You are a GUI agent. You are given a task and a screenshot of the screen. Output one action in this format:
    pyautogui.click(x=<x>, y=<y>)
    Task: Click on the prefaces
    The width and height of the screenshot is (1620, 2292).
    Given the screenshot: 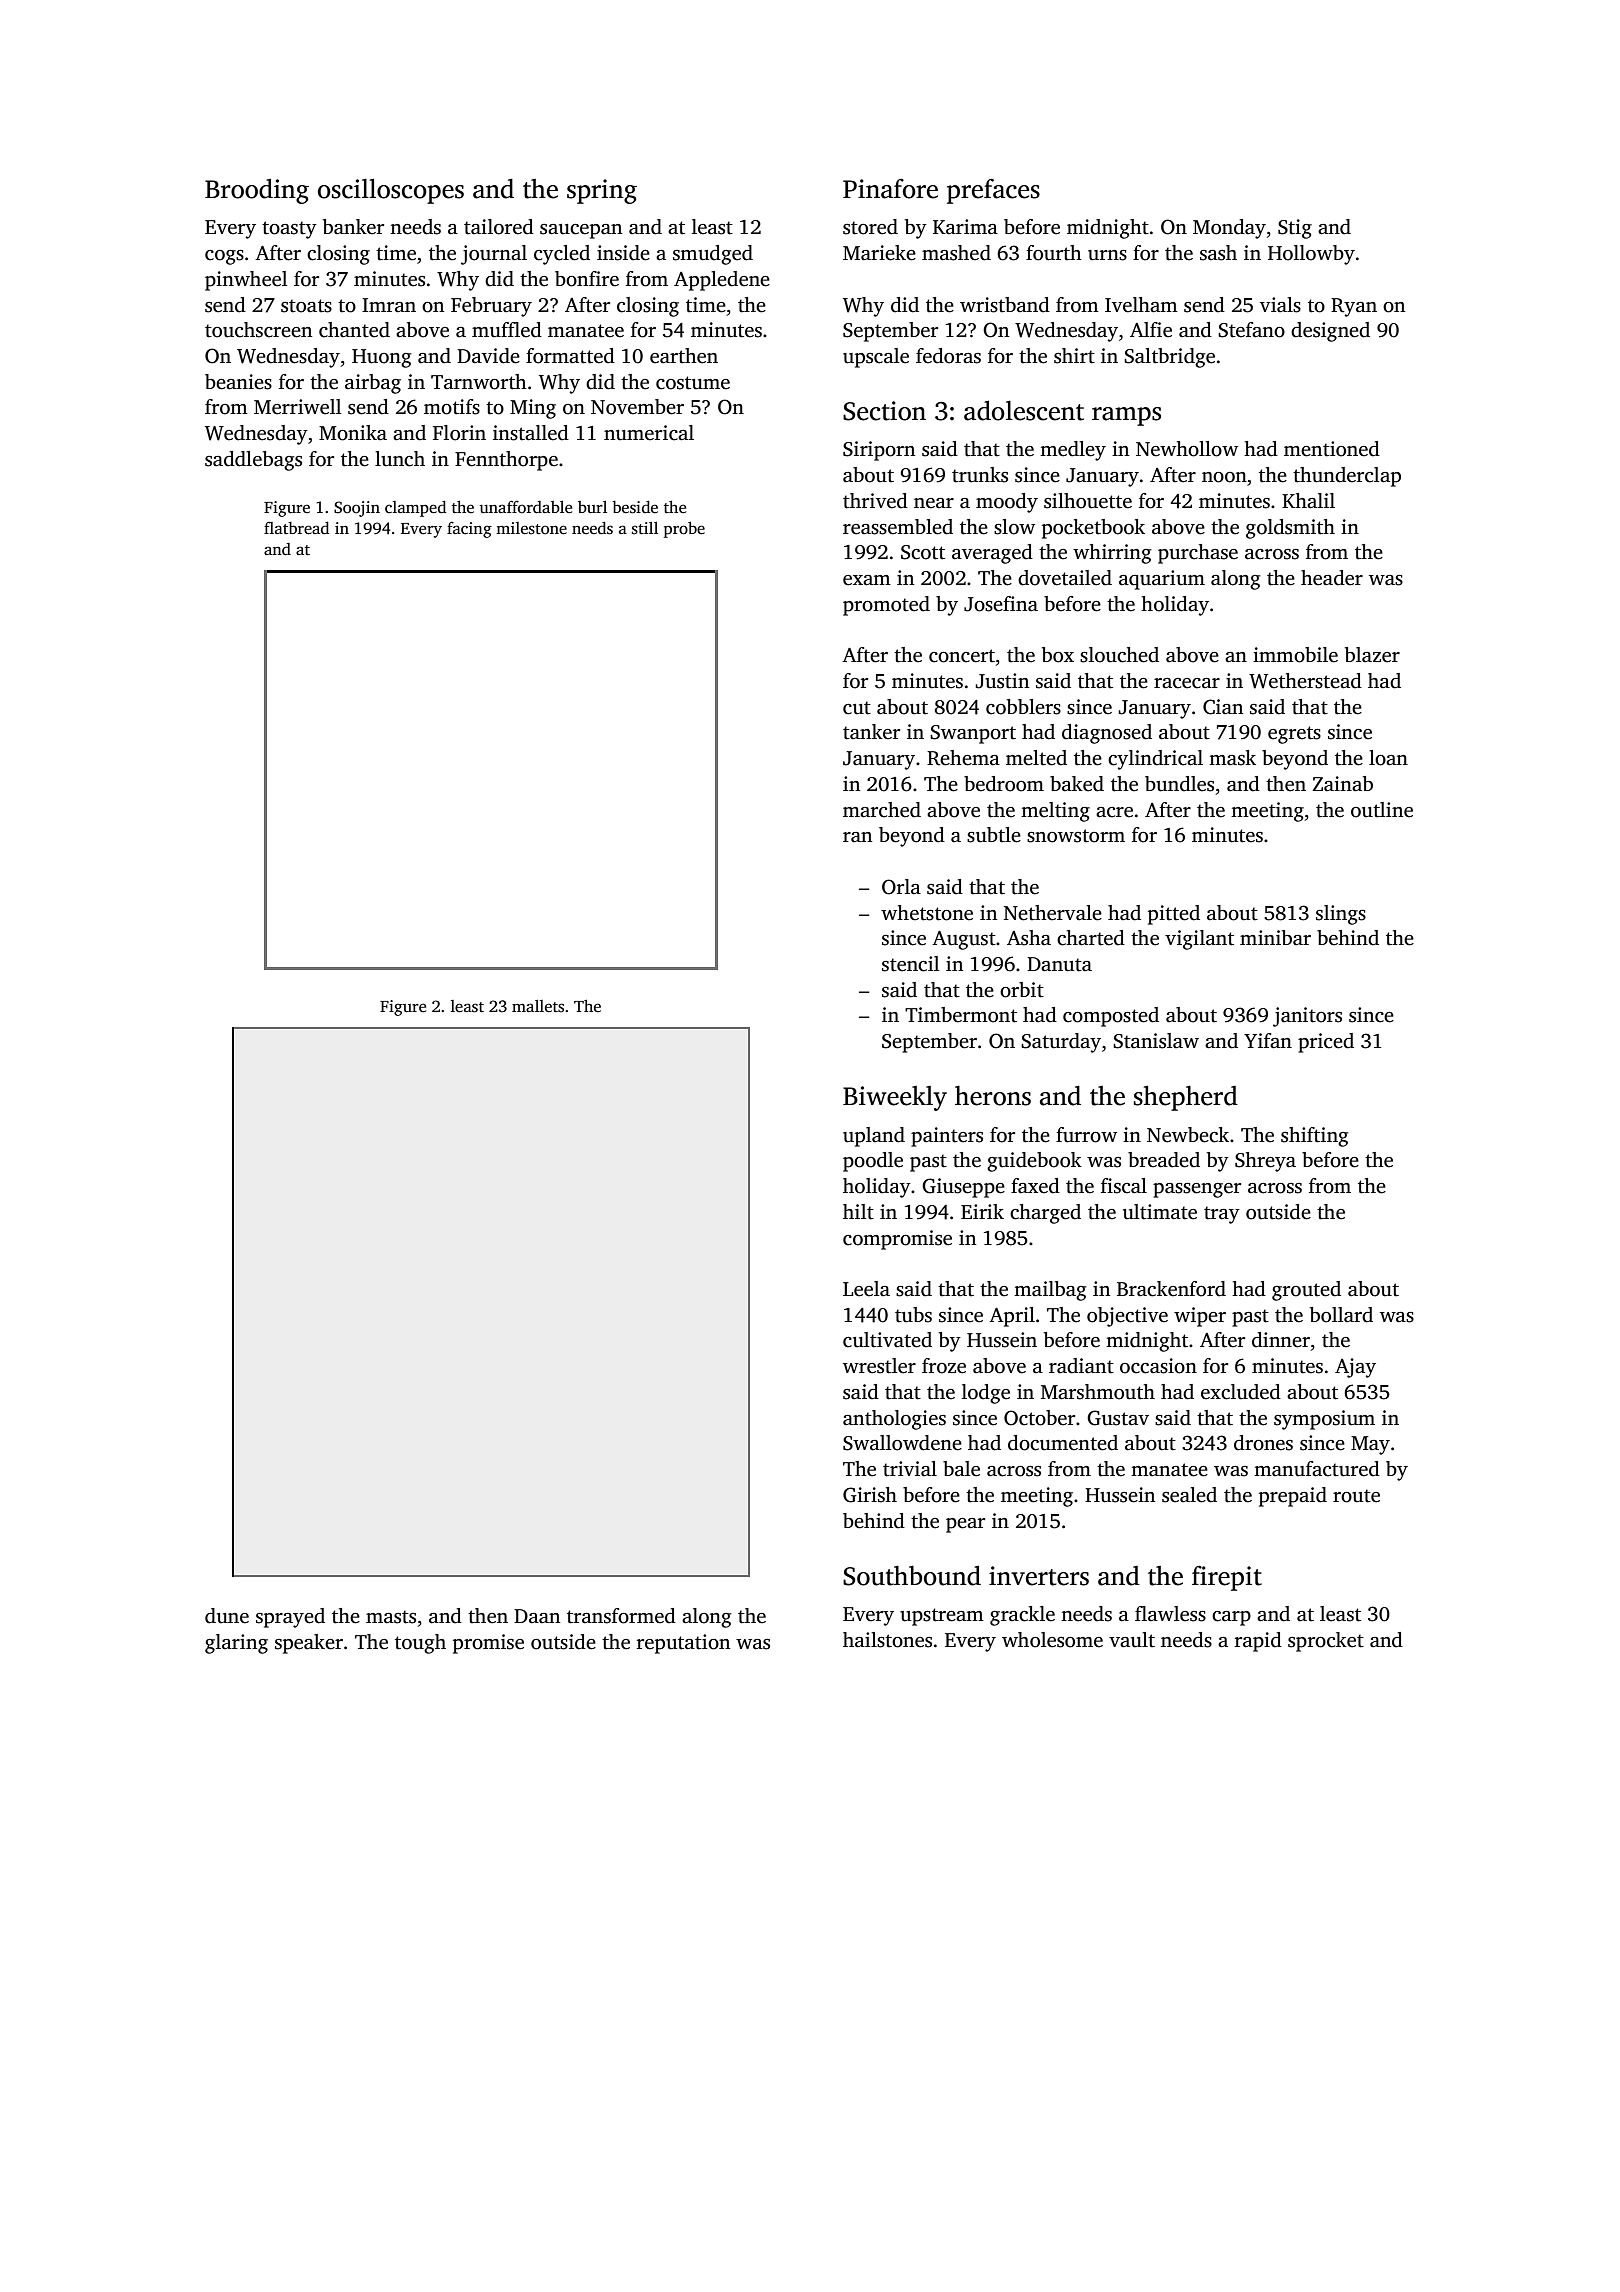 What is the action you would take?
    pyautogui.click(x=993, y=191)
